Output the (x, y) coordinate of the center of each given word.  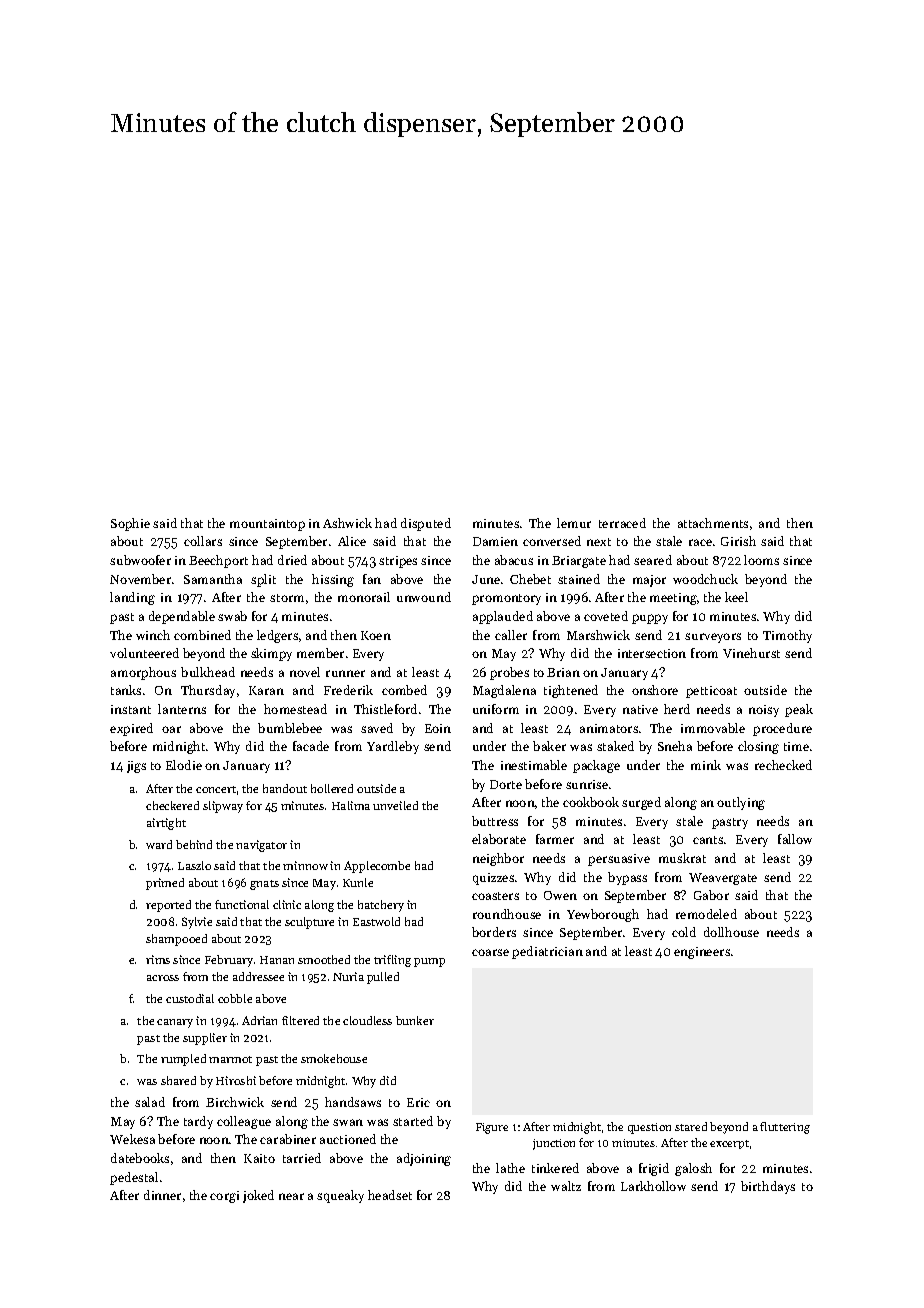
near (291, 1196)
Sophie (130, 524)
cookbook (591, 802)
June (486, 579)
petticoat (711, 692)
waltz (566, 1186)
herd (677, 709)
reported (168, 906)
